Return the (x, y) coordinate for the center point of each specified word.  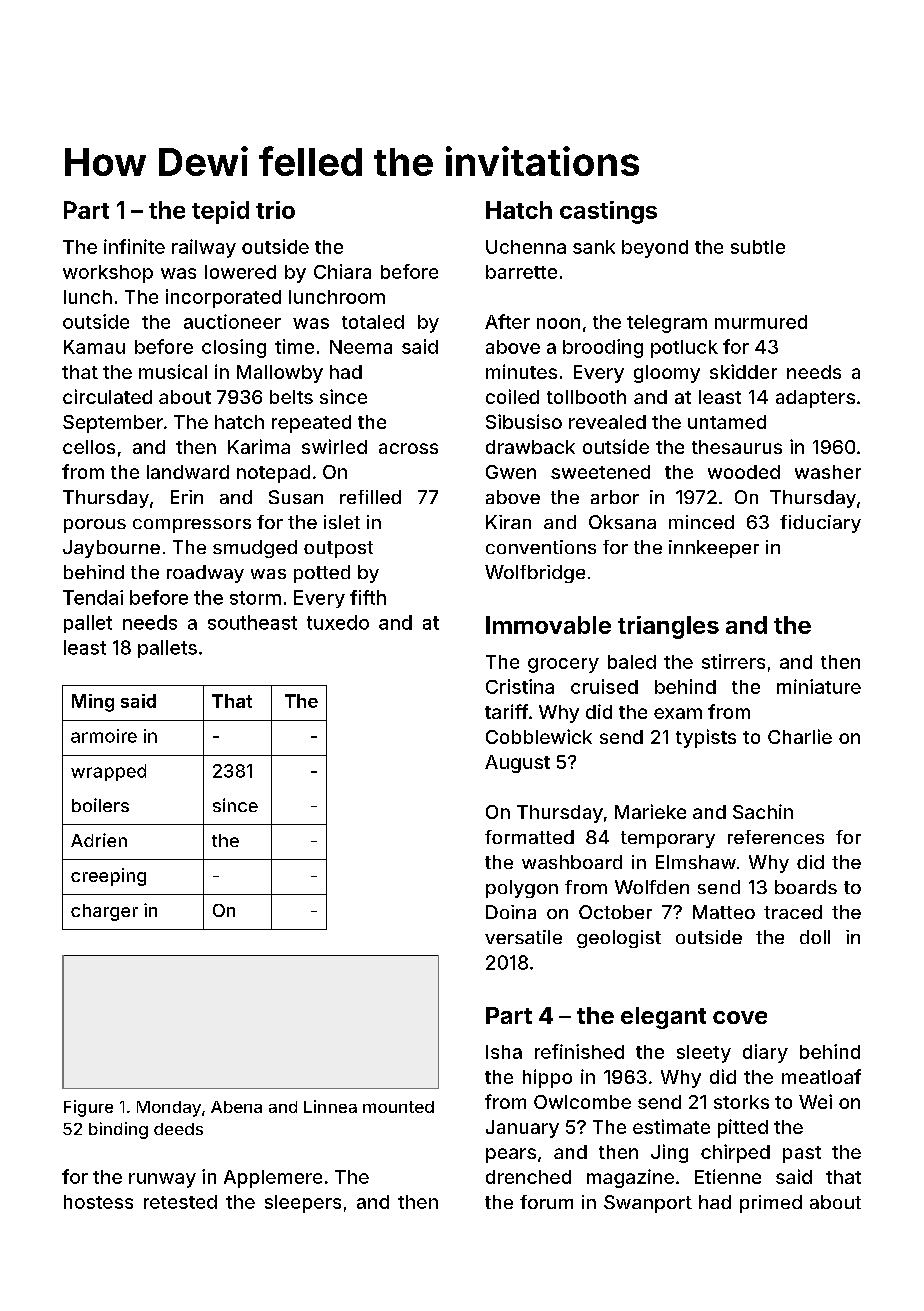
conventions (541, 547)
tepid (220, 212)
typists (706, 738)
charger (104, 912)
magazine (630, 1178)
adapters (815, 399)
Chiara (342, 271)
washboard (572, 862)
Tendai (93, 597)
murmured (761, 322)
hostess (98, 1202)
